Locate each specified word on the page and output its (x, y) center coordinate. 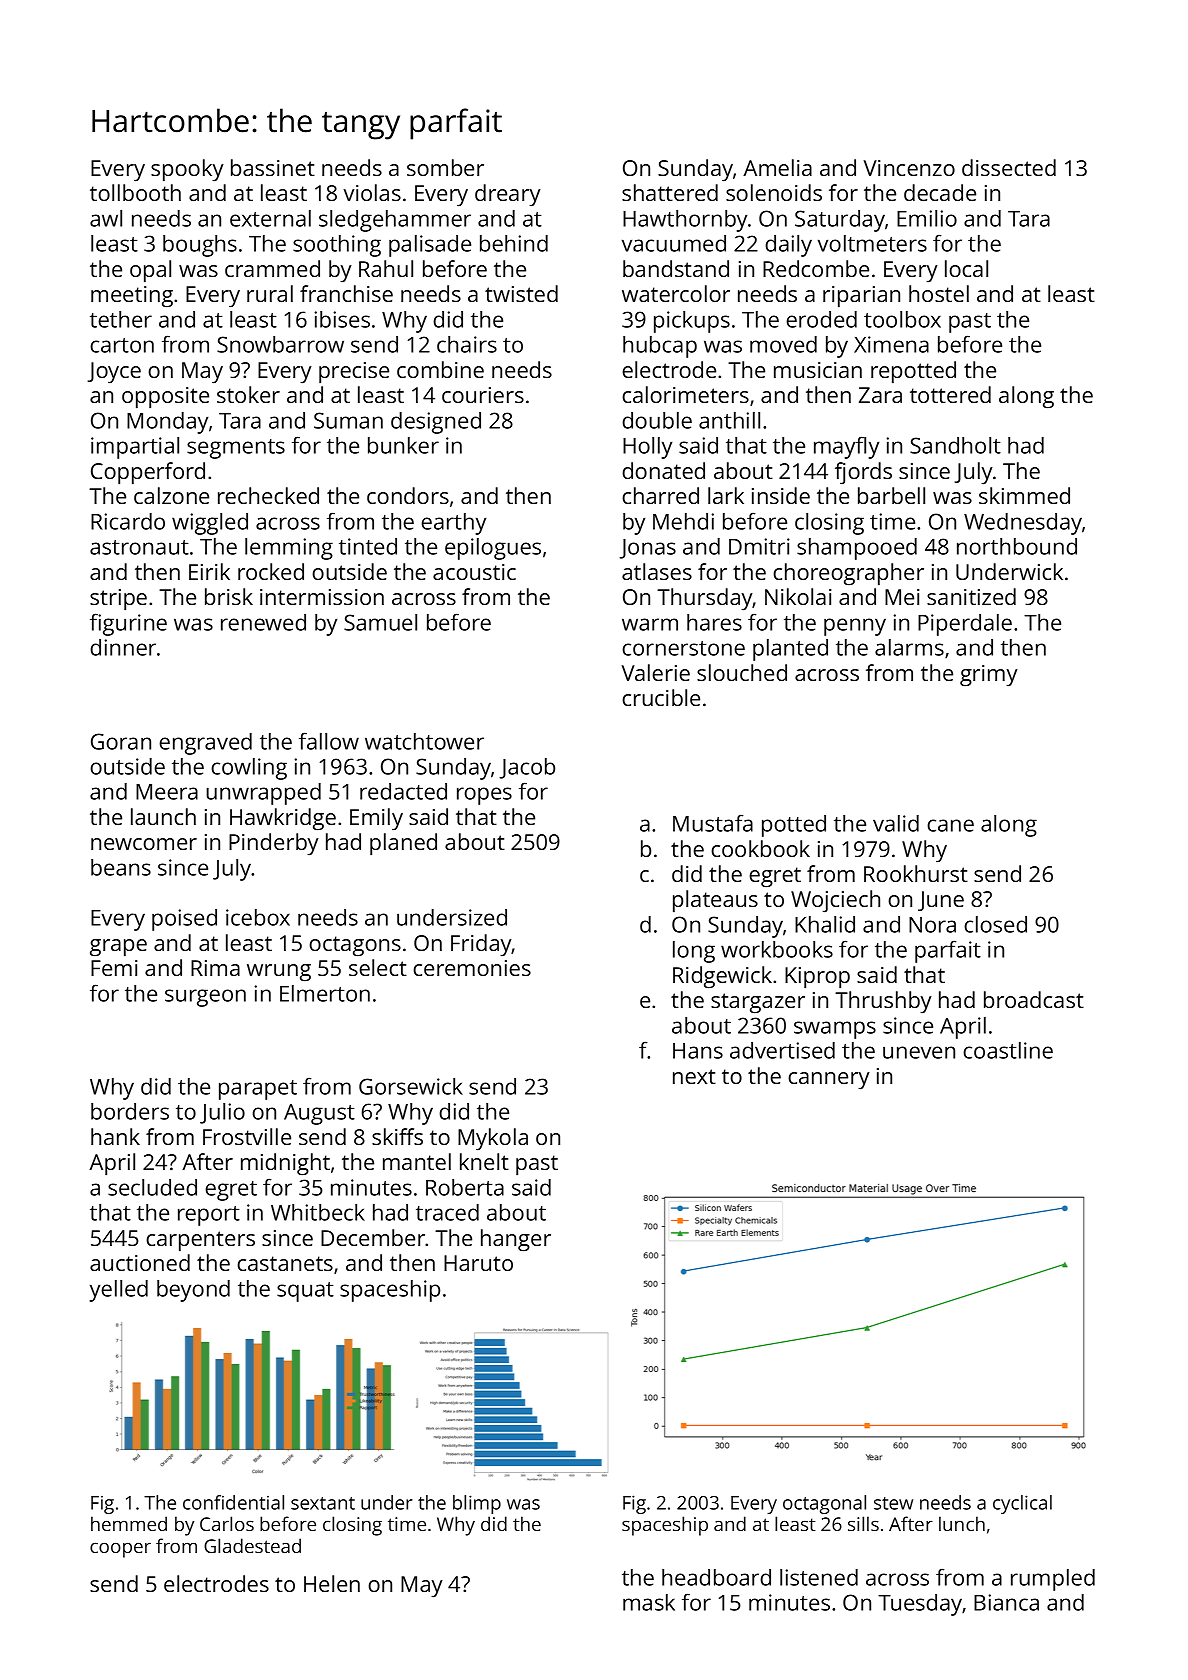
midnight (285, 1164)
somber (445, 167)
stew (893, 1503)
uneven (919, 1052)
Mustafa (713, 823)
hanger (516, 1240)
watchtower (424, 741)
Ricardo (128, 521)
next (694, 1076)
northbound (1017, 546)
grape (118, 948)
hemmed (129, 1523)
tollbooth (135, 192)
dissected (1009, 167)
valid (896, 823)
